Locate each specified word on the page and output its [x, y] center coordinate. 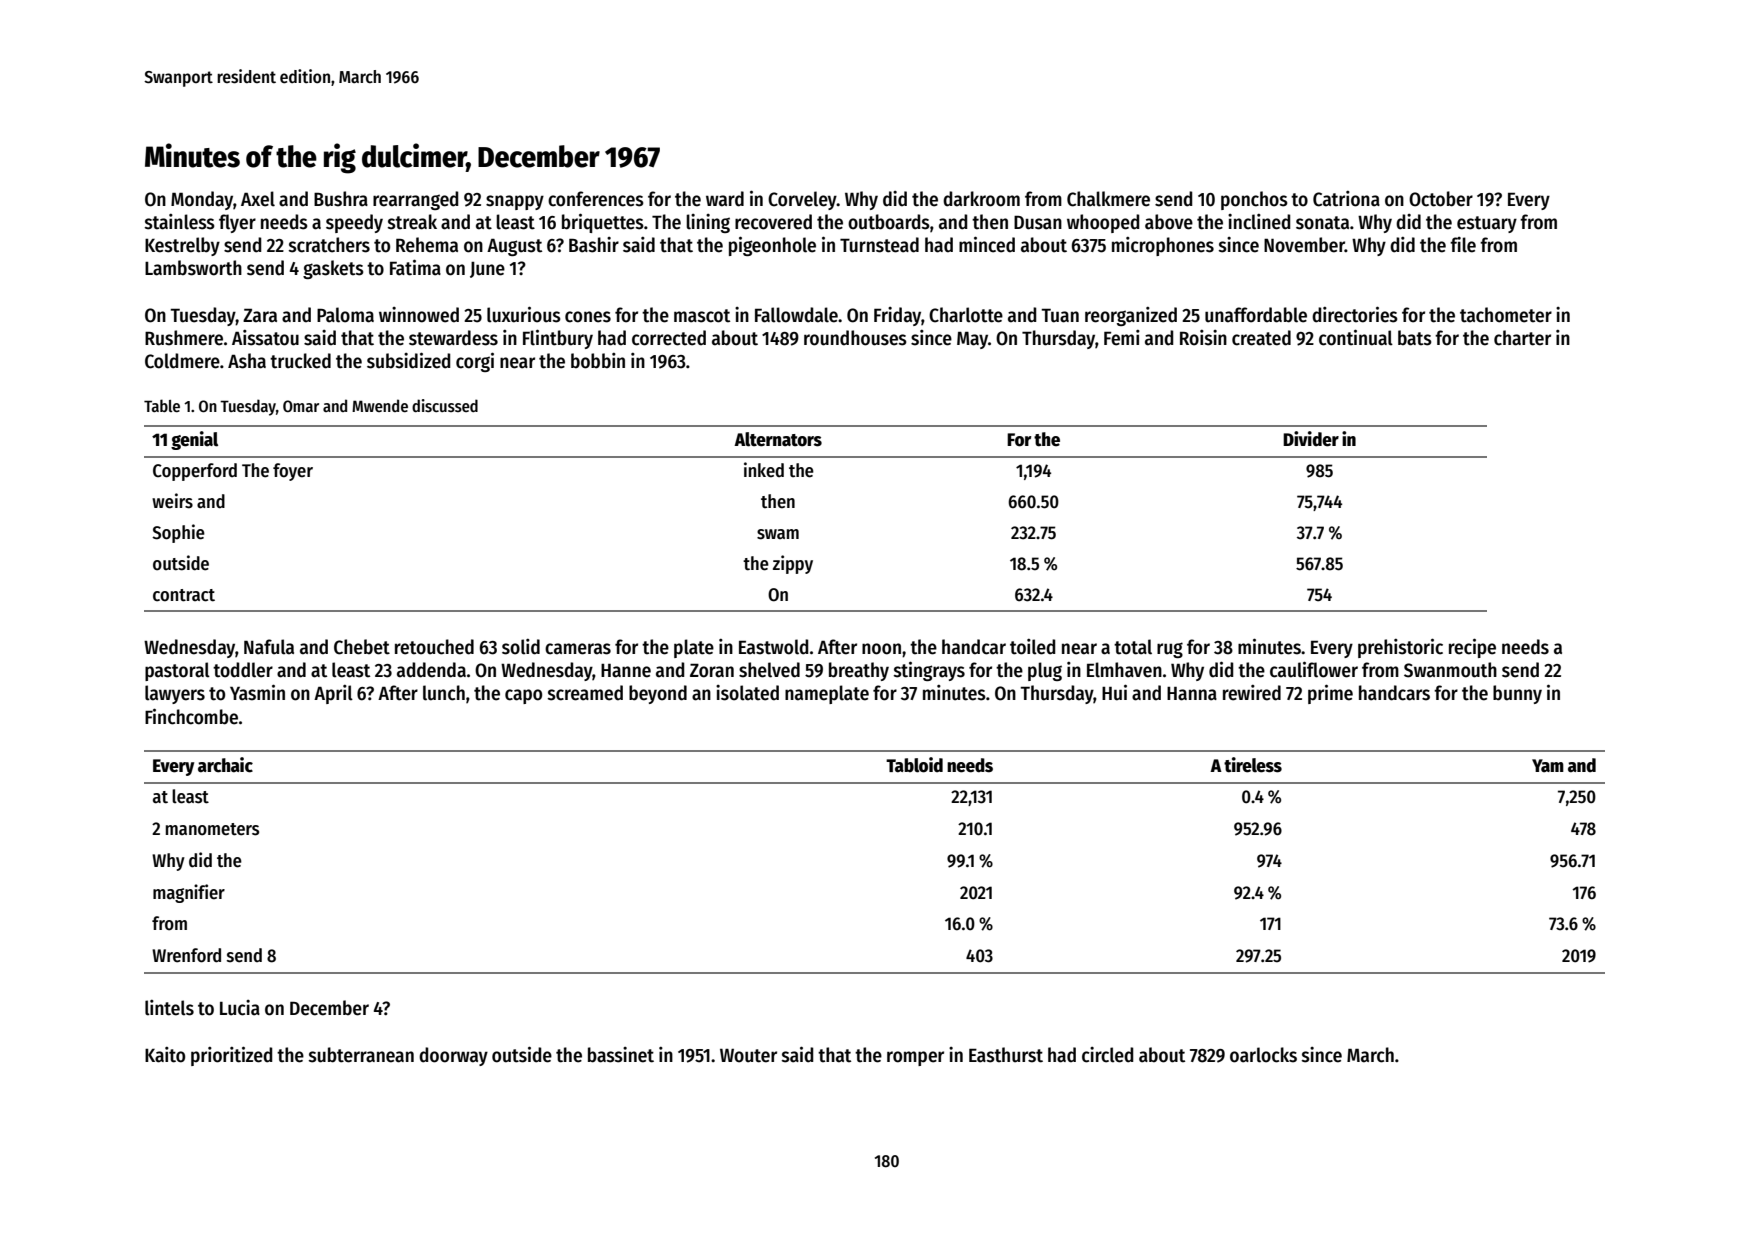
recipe [1472, 648]
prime [1330, 694]
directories [1355, 314]
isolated [747, 693]
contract [184, 595]
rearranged [415, 200]
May [972, 340]
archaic [225, 765]
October [1441, 199]
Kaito [165, 1055]
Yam [1548, 766]
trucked [300, 361]
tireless [1253, 765]
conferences [596, 199]
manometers [212, 829]
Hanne [626, 671]
